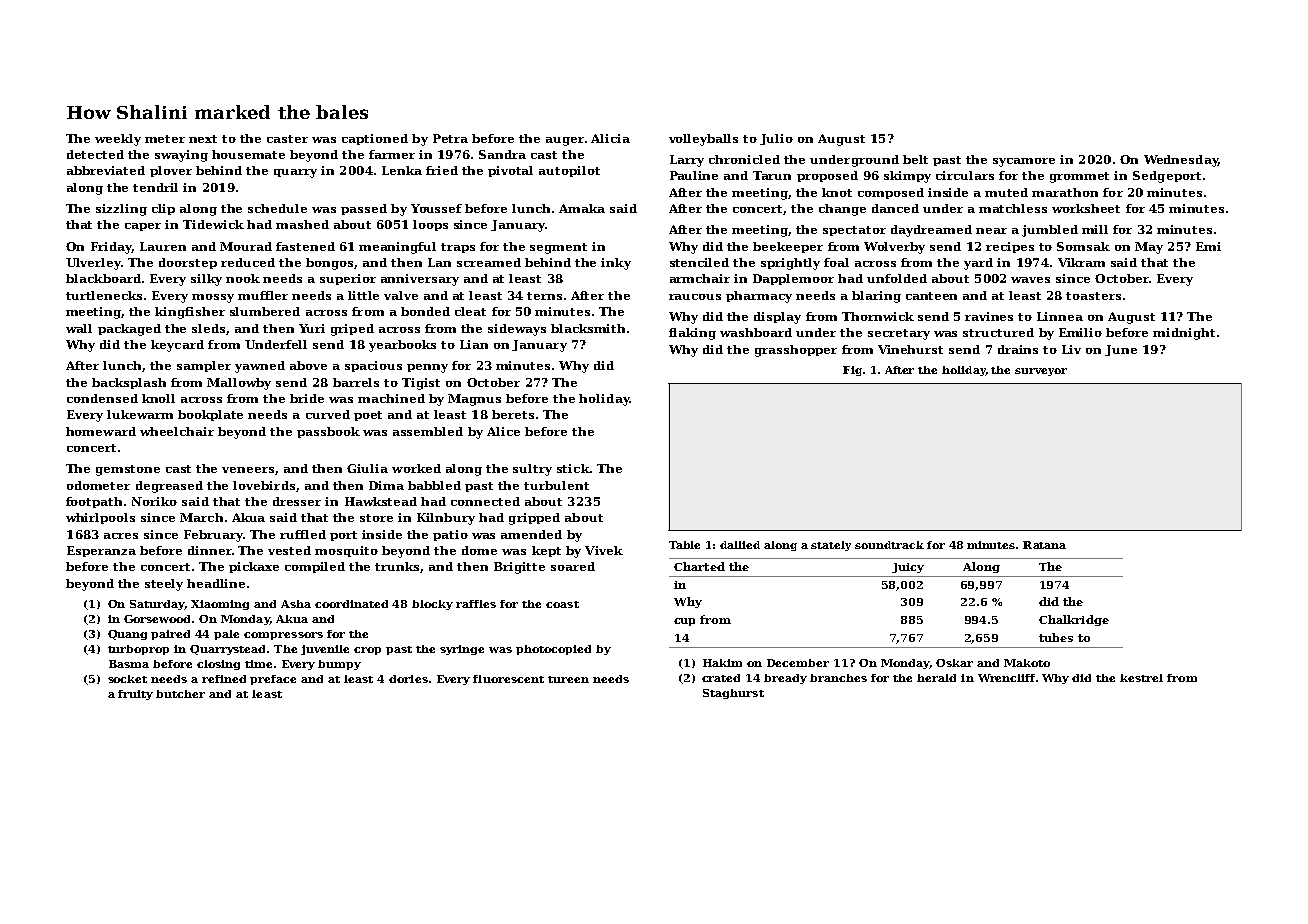 This screenshot has height=924, width=1308. Describe the element at coordinates (351, 604) in the screenshot. I see `coordinated` at that location.
